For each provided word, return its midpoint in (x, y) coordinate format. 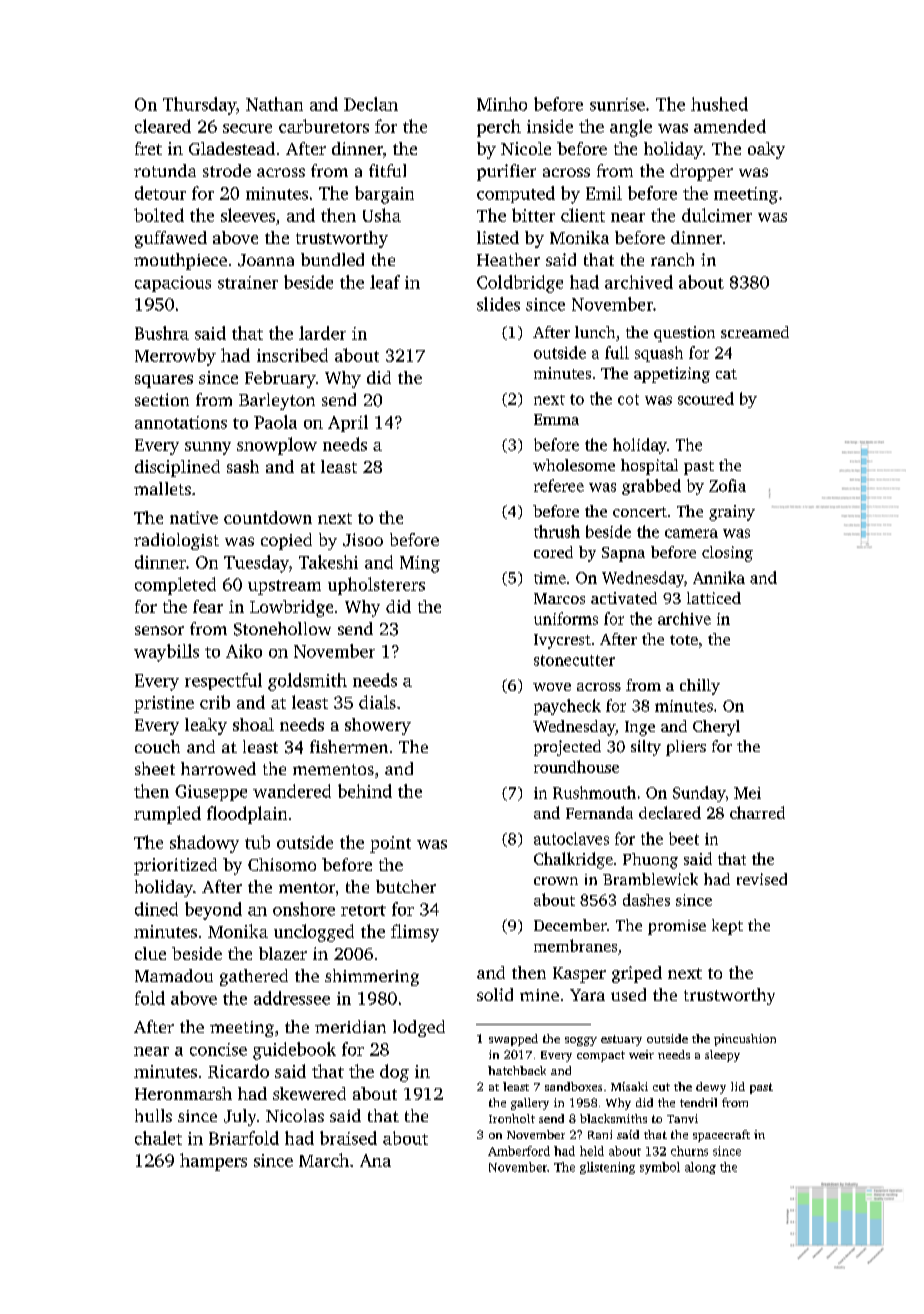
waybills (166, 653)
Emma (556, 419)
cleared (163, 126)
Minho (502, 104)
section (162, 399)
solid (495, 994)
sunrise (617, 104)
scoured (706, 398)
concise (218, 1049)
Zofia (727, 485)
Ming (420, 564)
